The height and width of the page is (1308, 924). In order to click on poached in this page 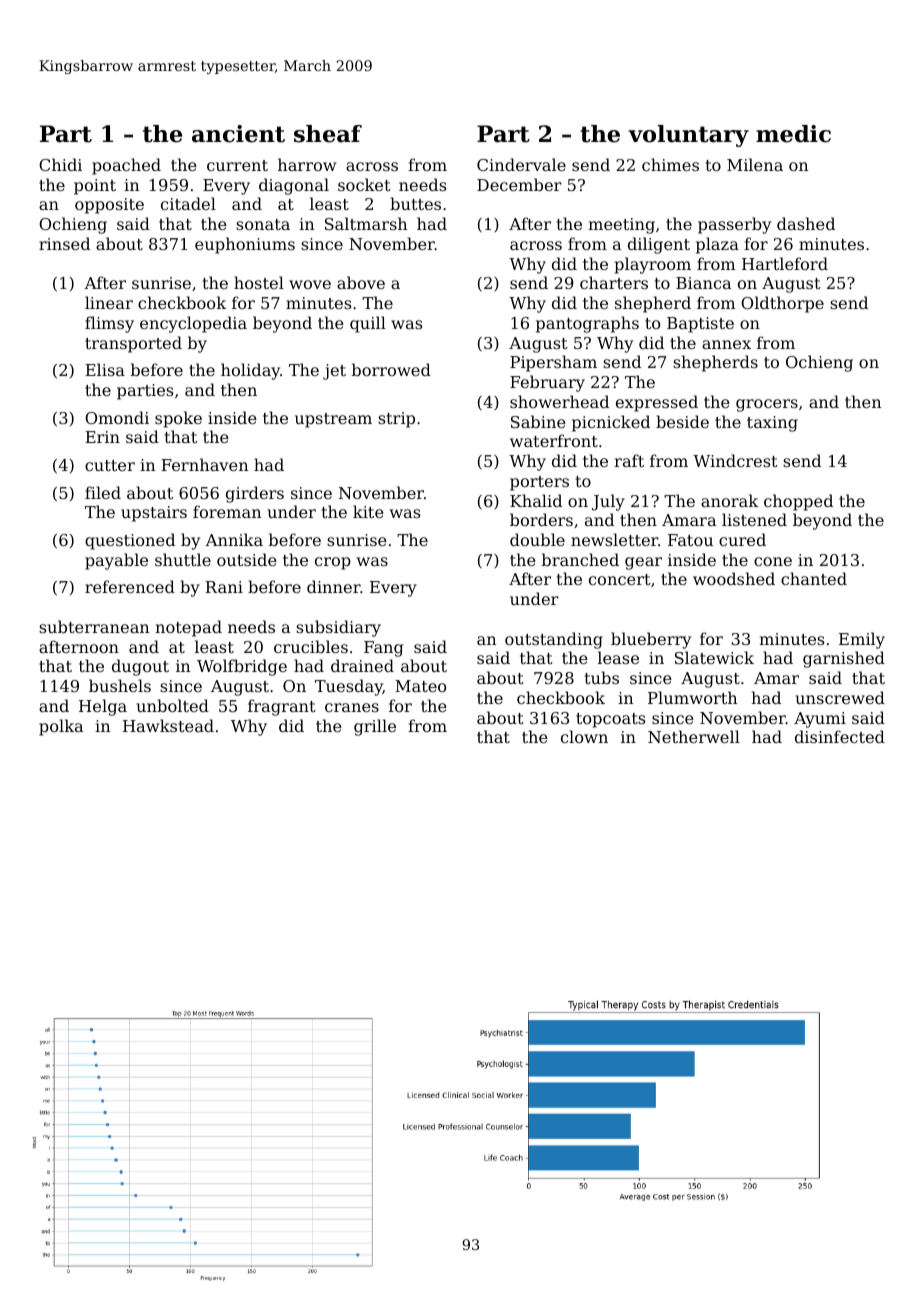, I will do `click(126, 166)`.
